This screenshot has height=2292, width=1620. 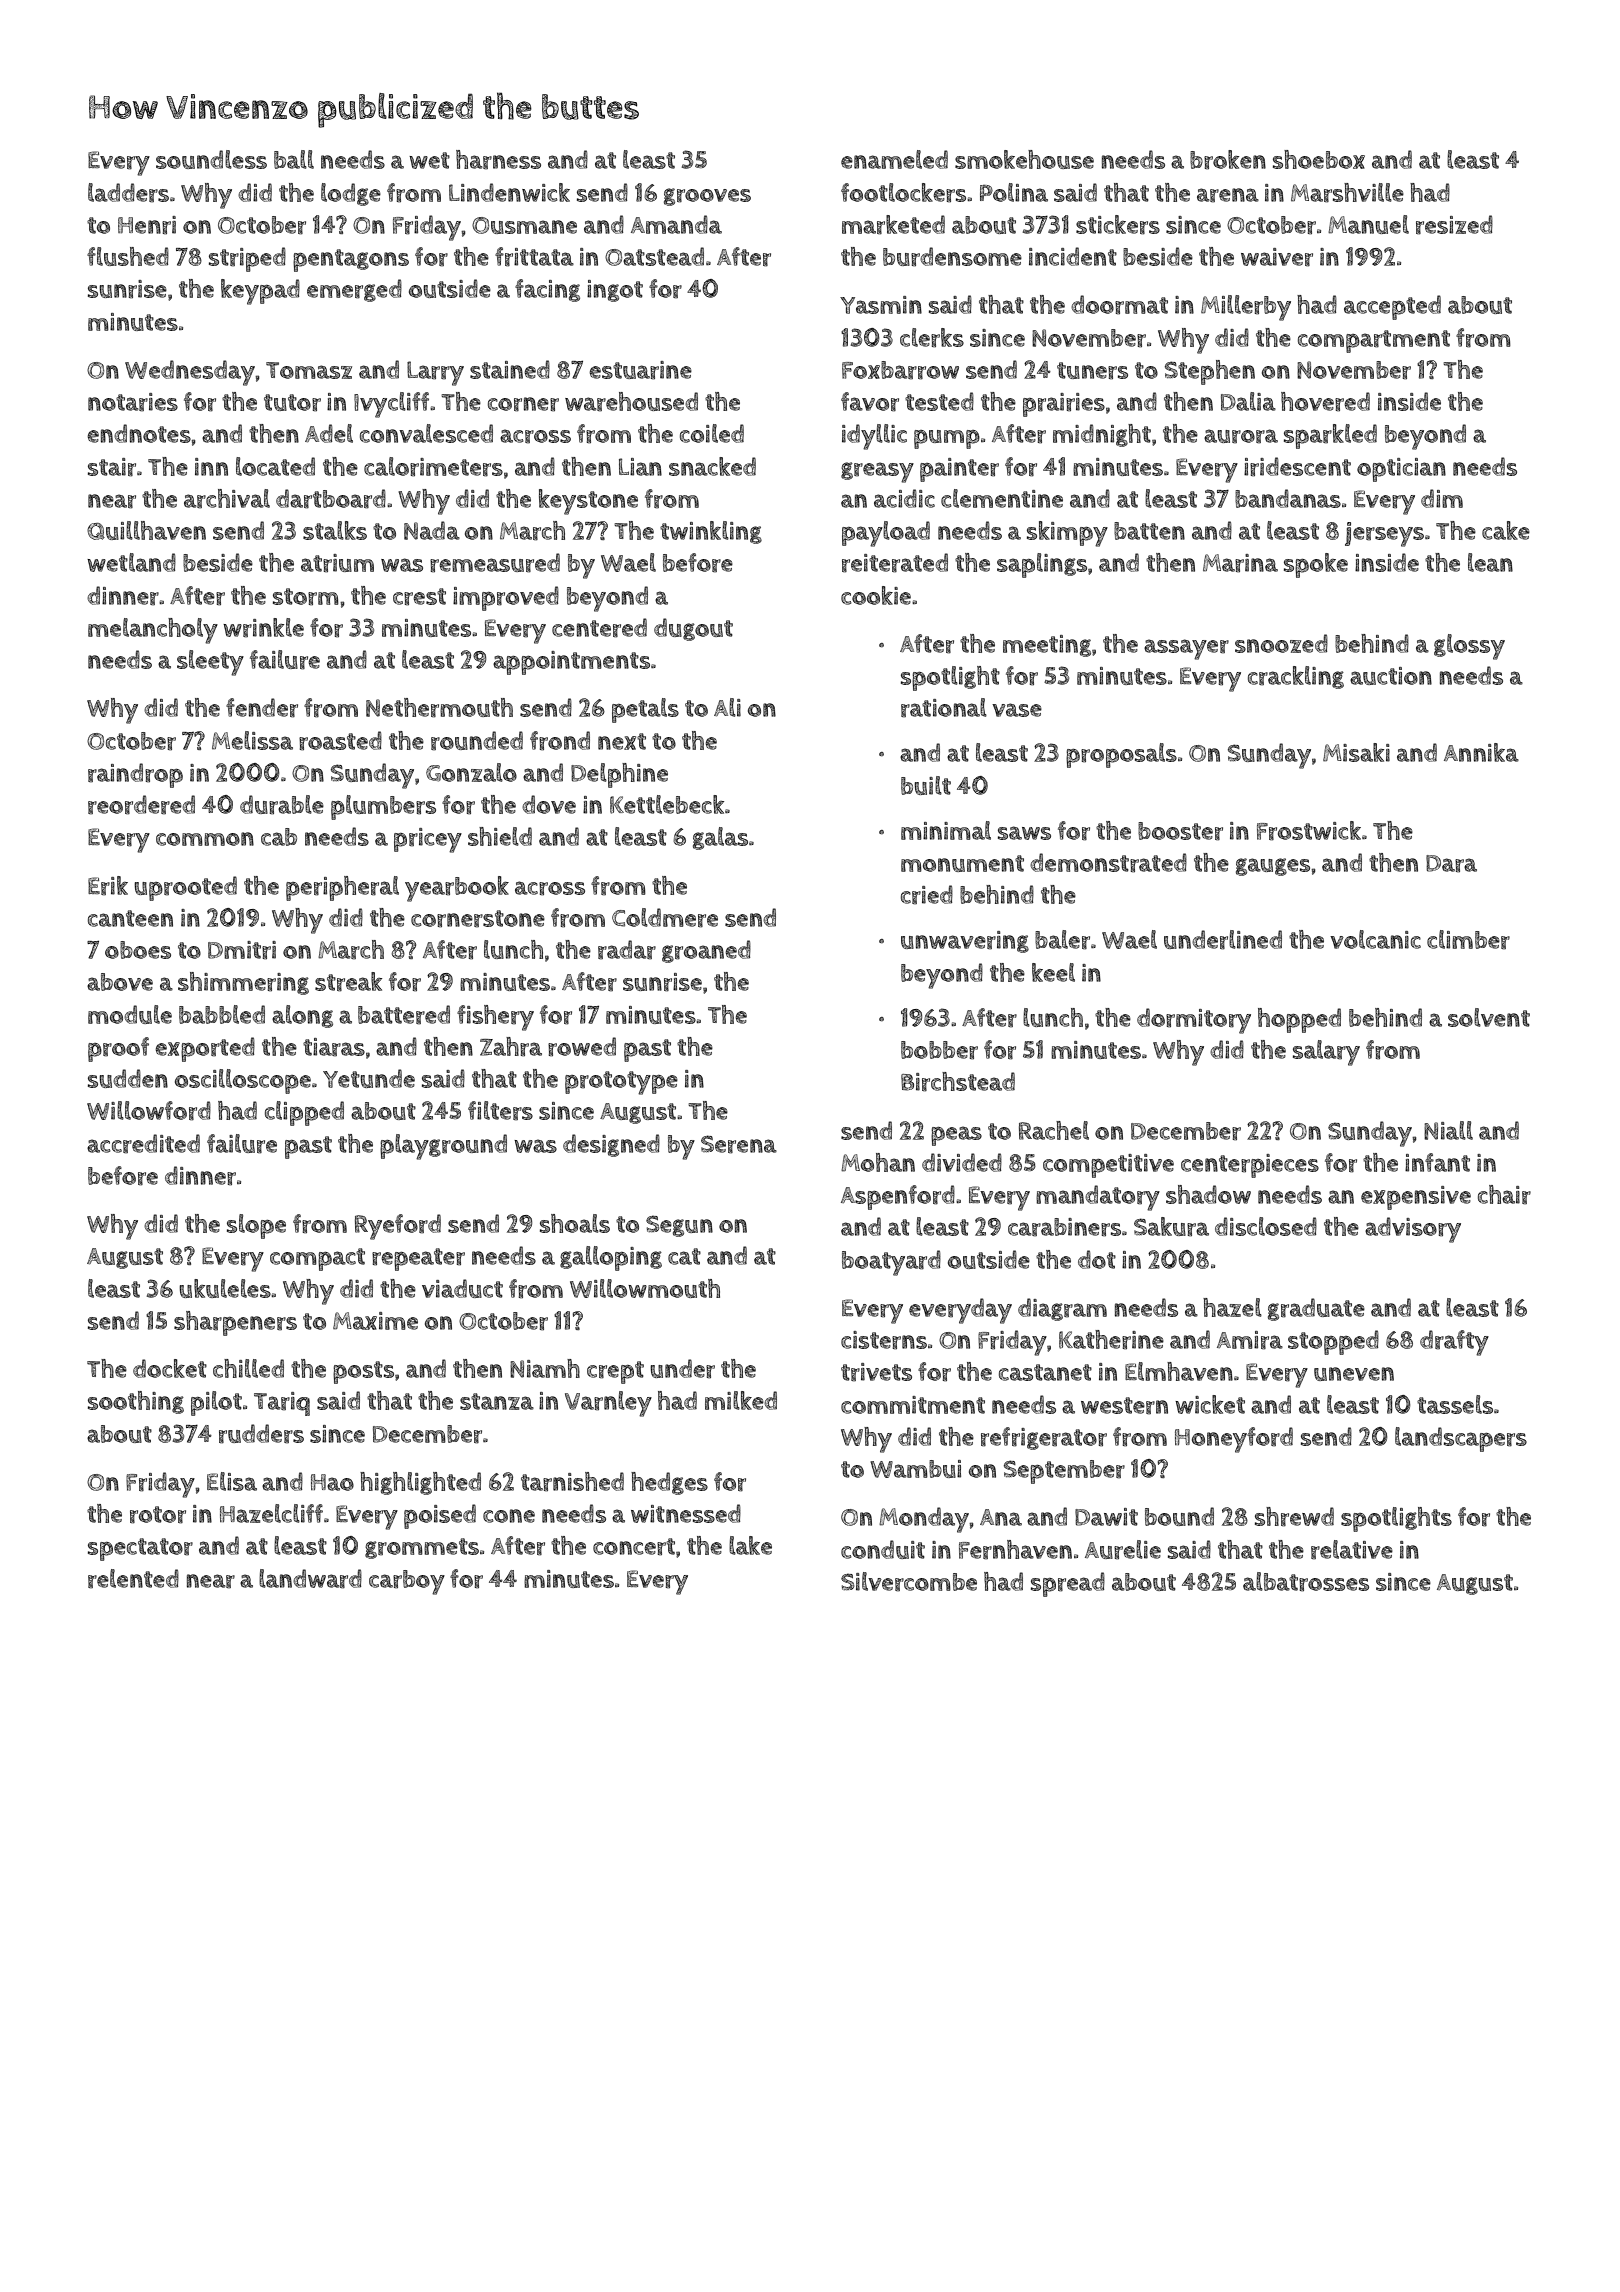 I want to click on carboy, so click(x=407, y=1582).
